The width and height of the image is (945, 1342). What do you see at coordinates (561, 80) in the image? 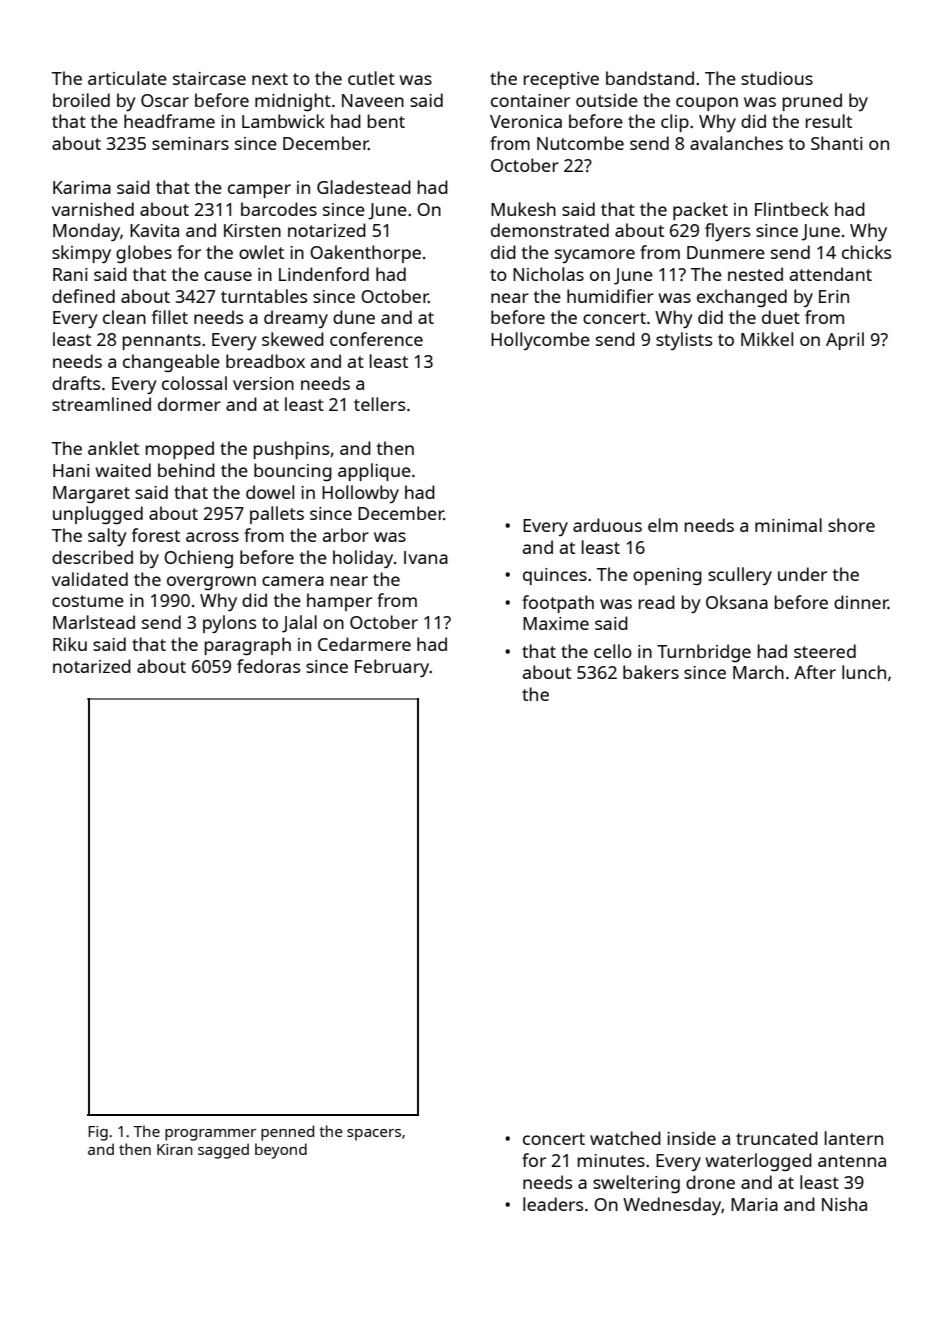
I see `receptive` at bounding box center [561, 80].
